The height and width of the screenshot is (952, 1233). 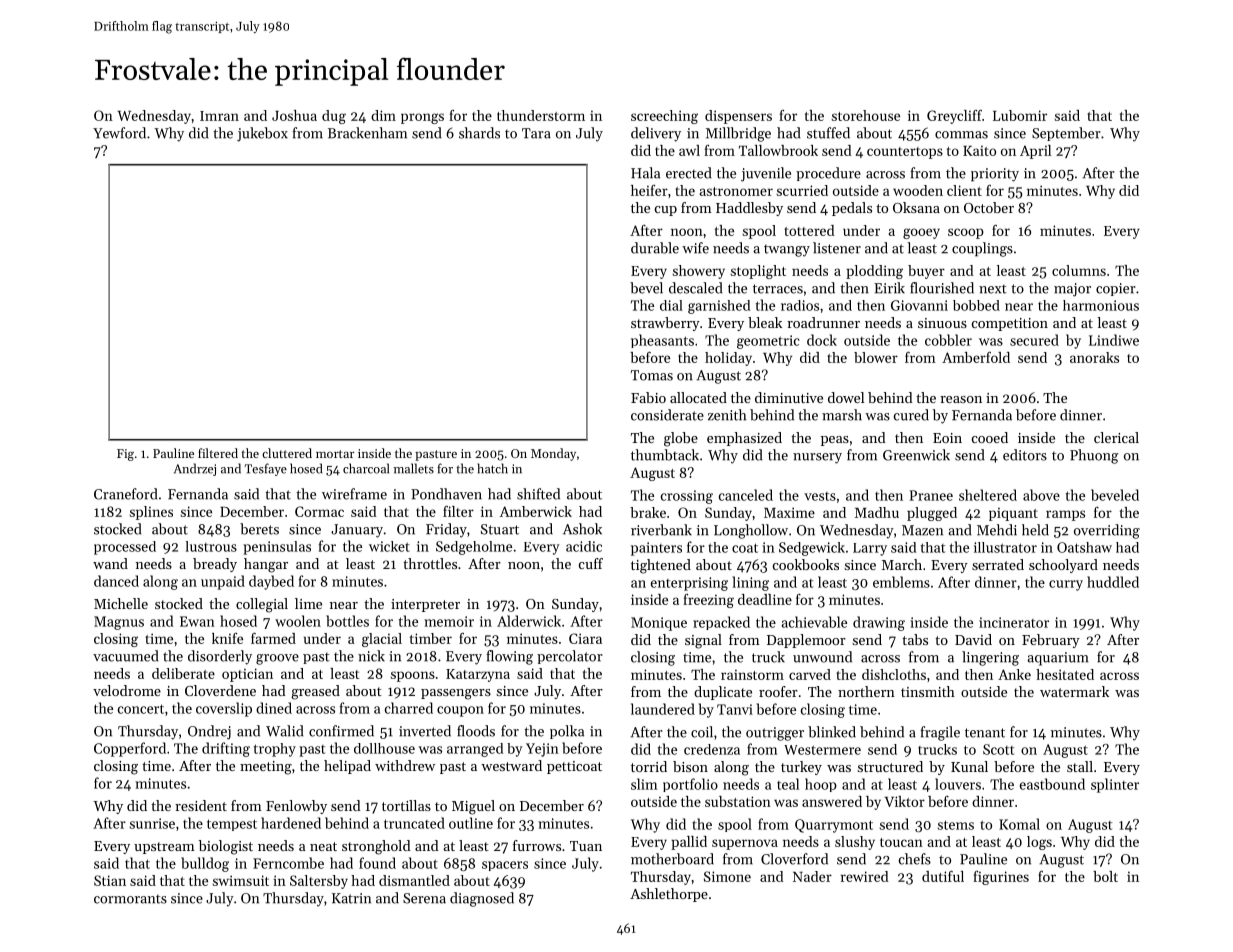 What do you see at coordinates (110, 563) in the screenshot?
I see `wand` at bounding box center [110, 563].
